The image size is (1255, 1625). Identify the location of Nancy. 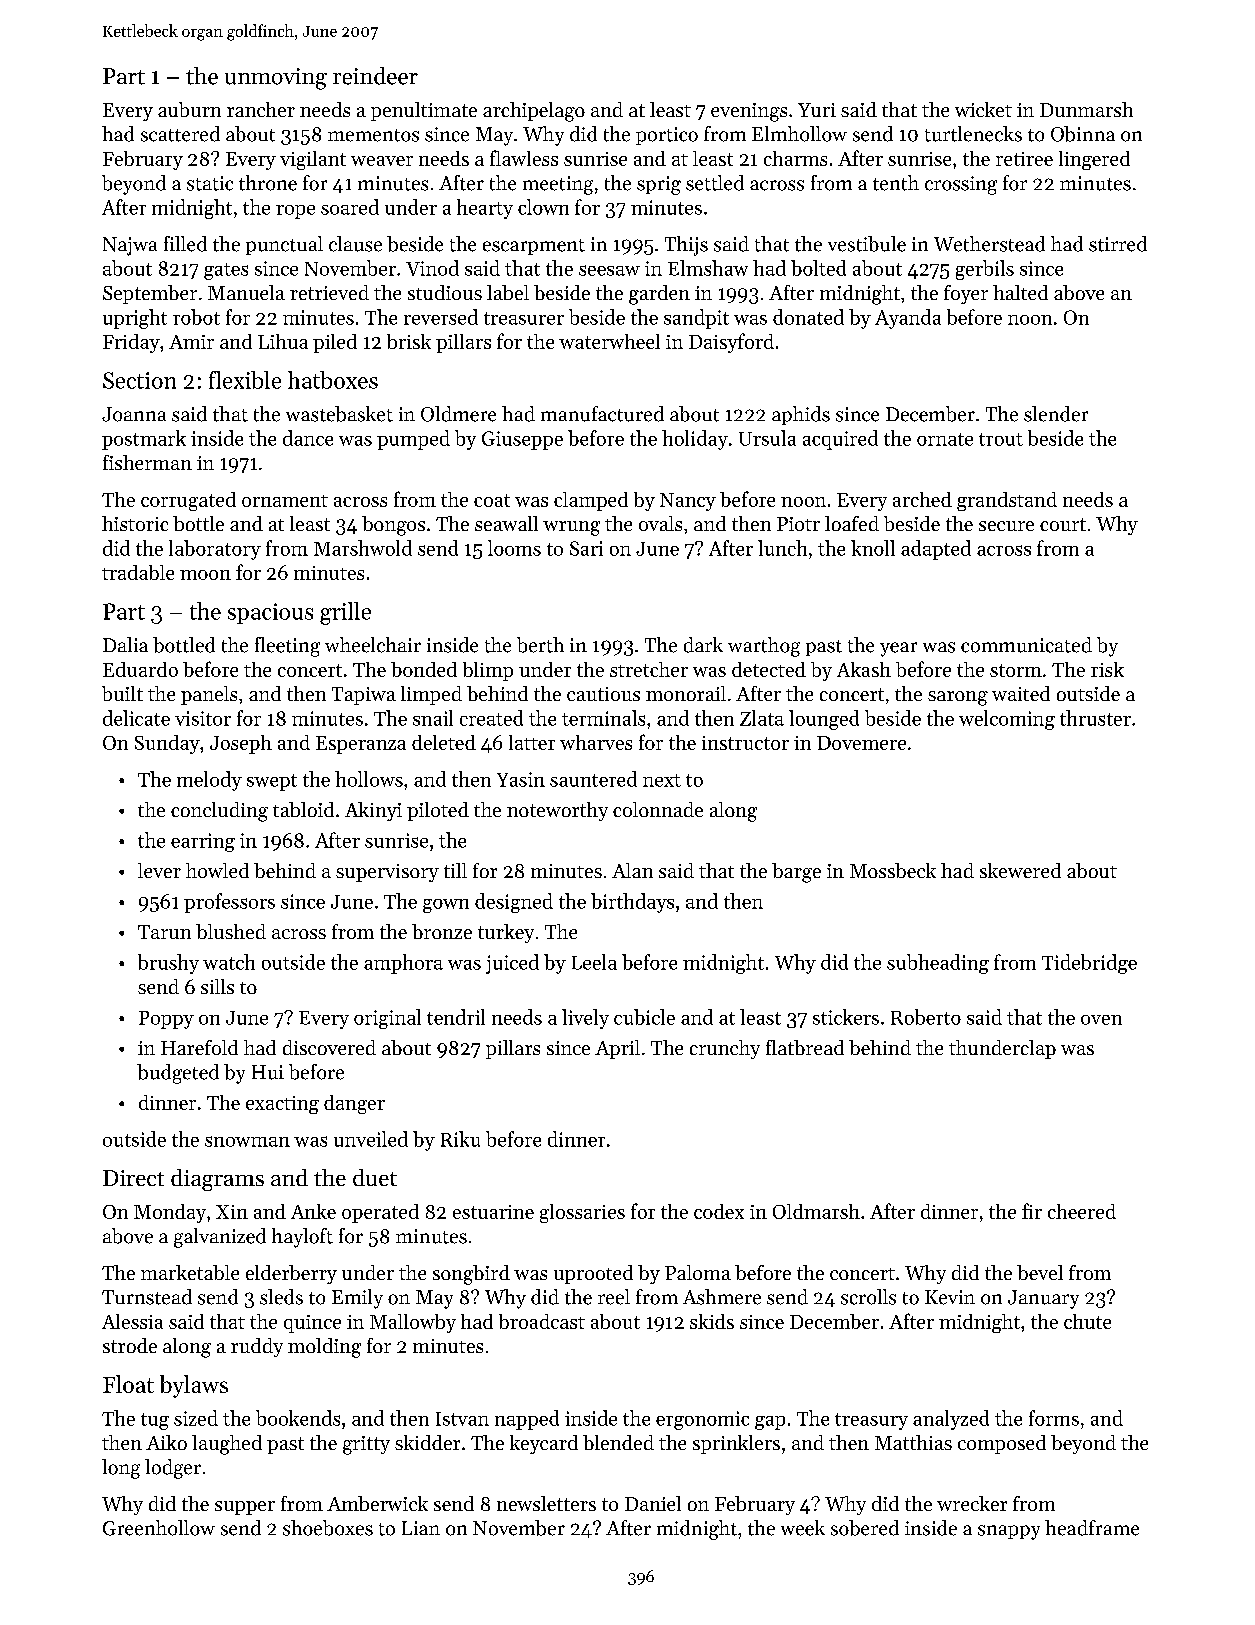
(688, 502).
